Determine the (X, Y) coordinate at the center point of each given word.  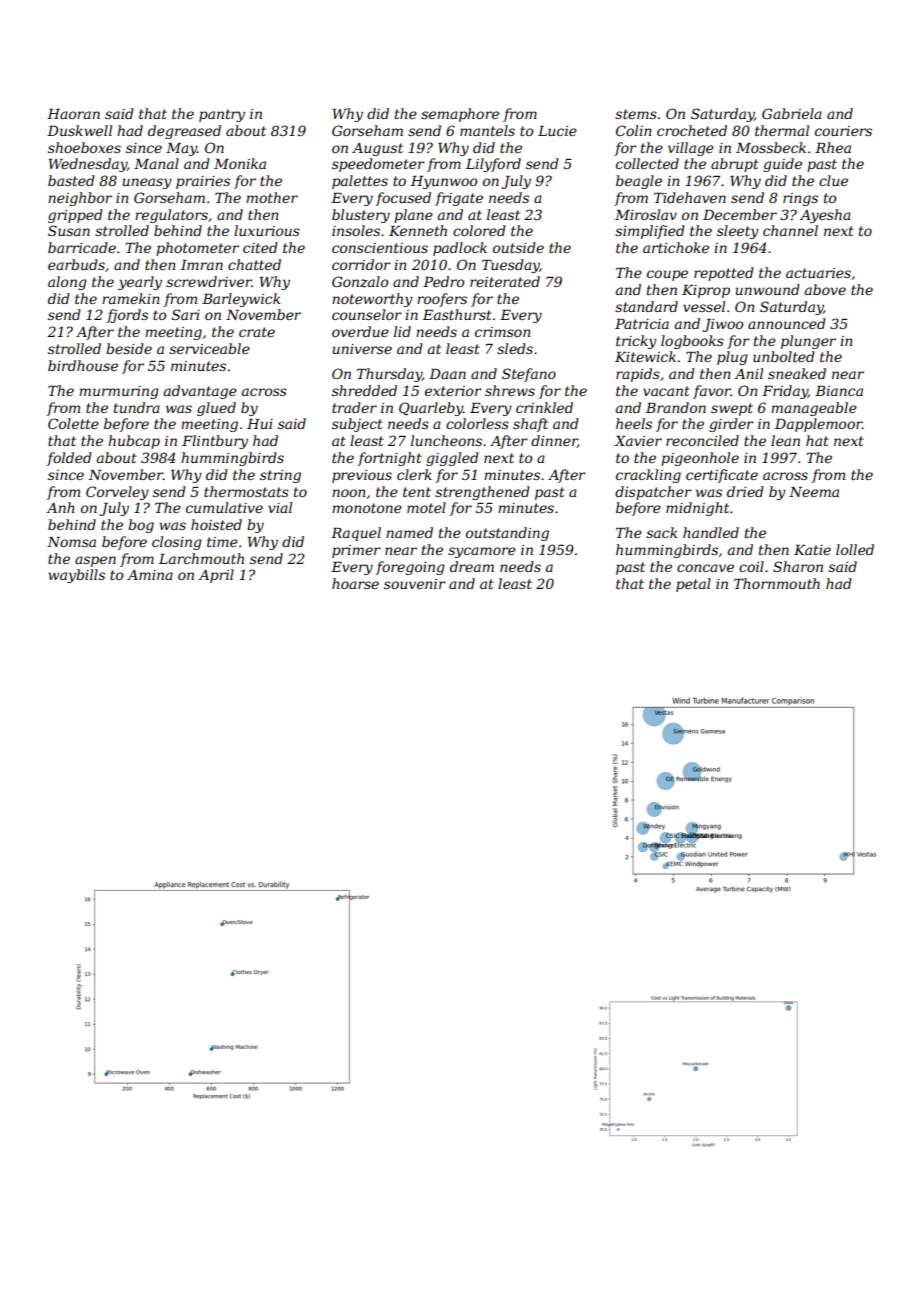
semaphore (460, 115)
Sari (186, 314)
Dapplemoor (818, 425)
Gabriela (792, 113)
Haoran (73, 114)
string (280, 476)
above (825, 289)
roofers (442, 300)
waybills (76, 576)
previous (362, 476)
